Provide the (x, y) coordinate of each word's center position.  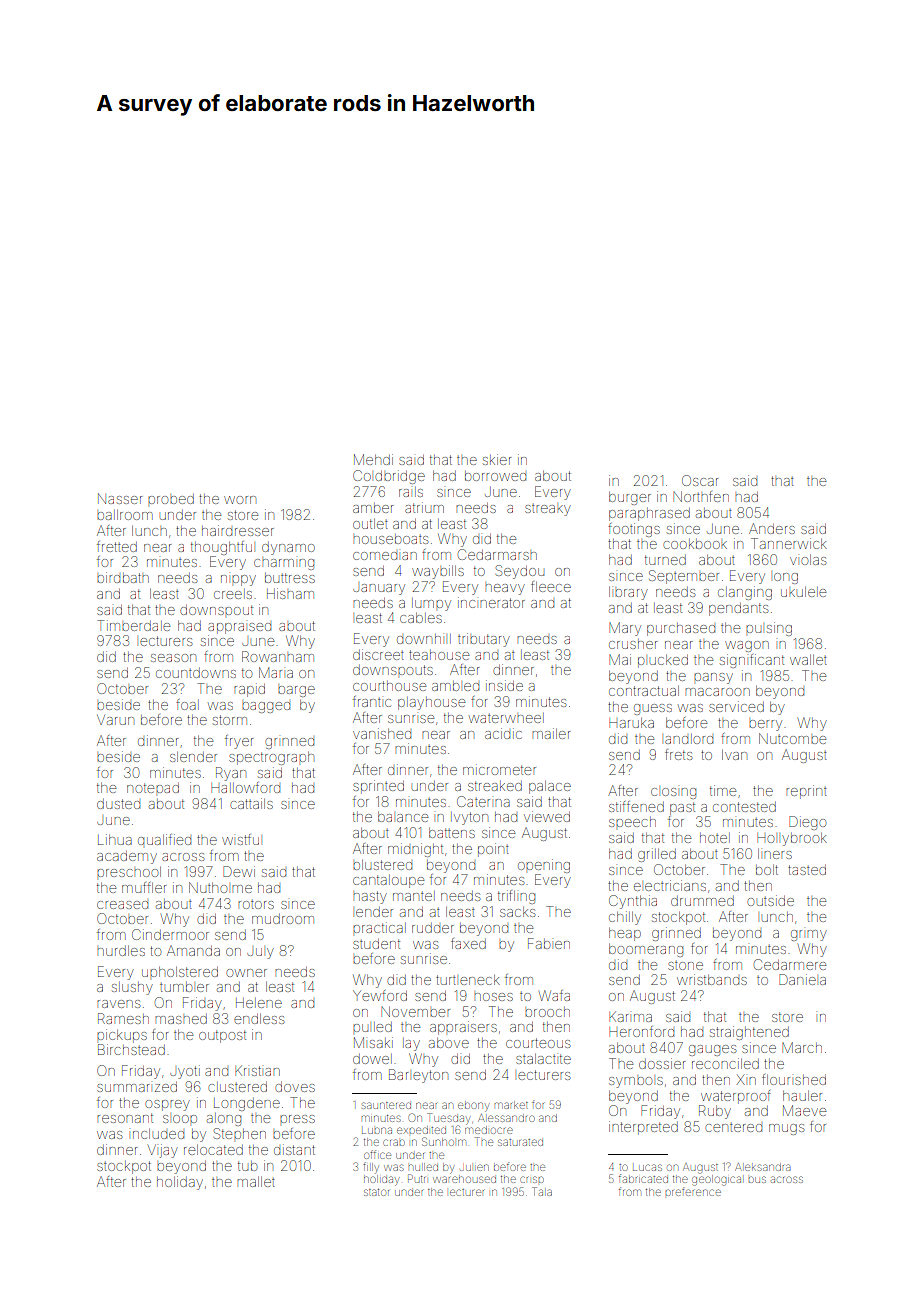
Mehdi (373, 459)
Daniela (802, 979)
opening (544, 866)
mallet (256, 1182)
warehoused (464, 1179)
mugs (786, 1129)
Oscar (700, 480)
